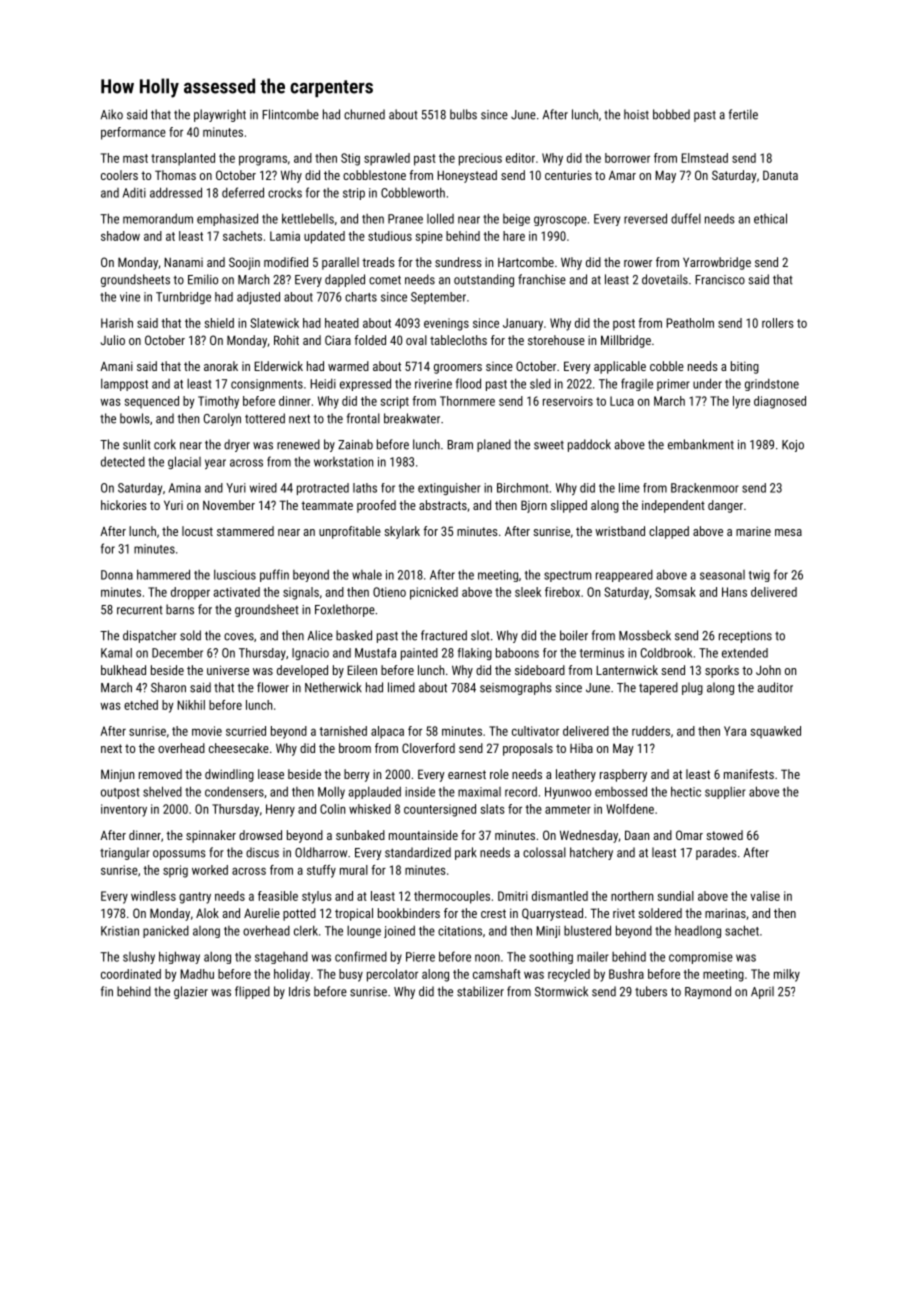 This document has height=1316, width=908. Describe the element at coordinates (776, 732) in the document. I see `squawked` at that location.
